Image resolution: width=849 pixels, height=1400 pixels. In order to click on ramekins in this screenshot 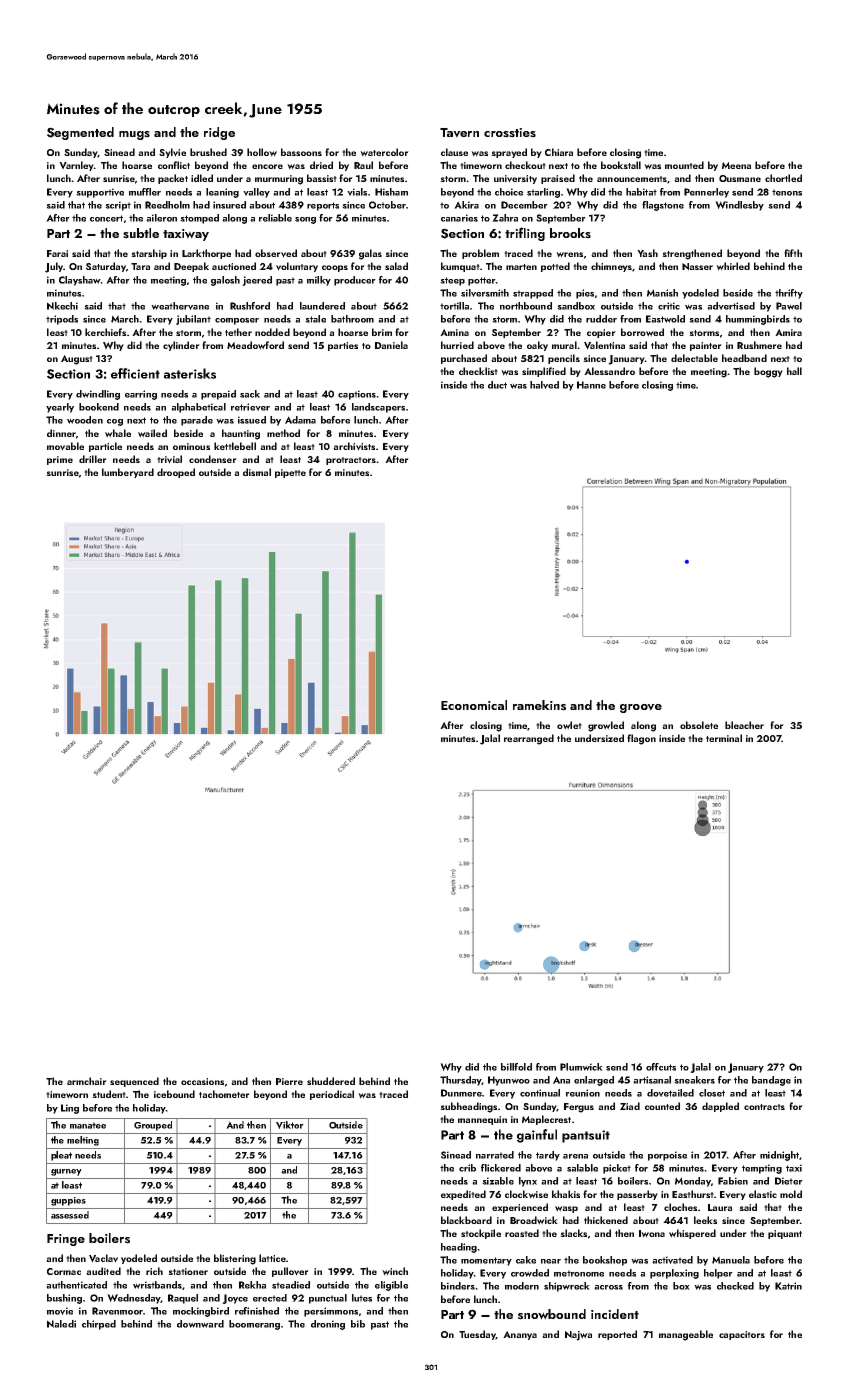, I will do `click(539, 705)`.
